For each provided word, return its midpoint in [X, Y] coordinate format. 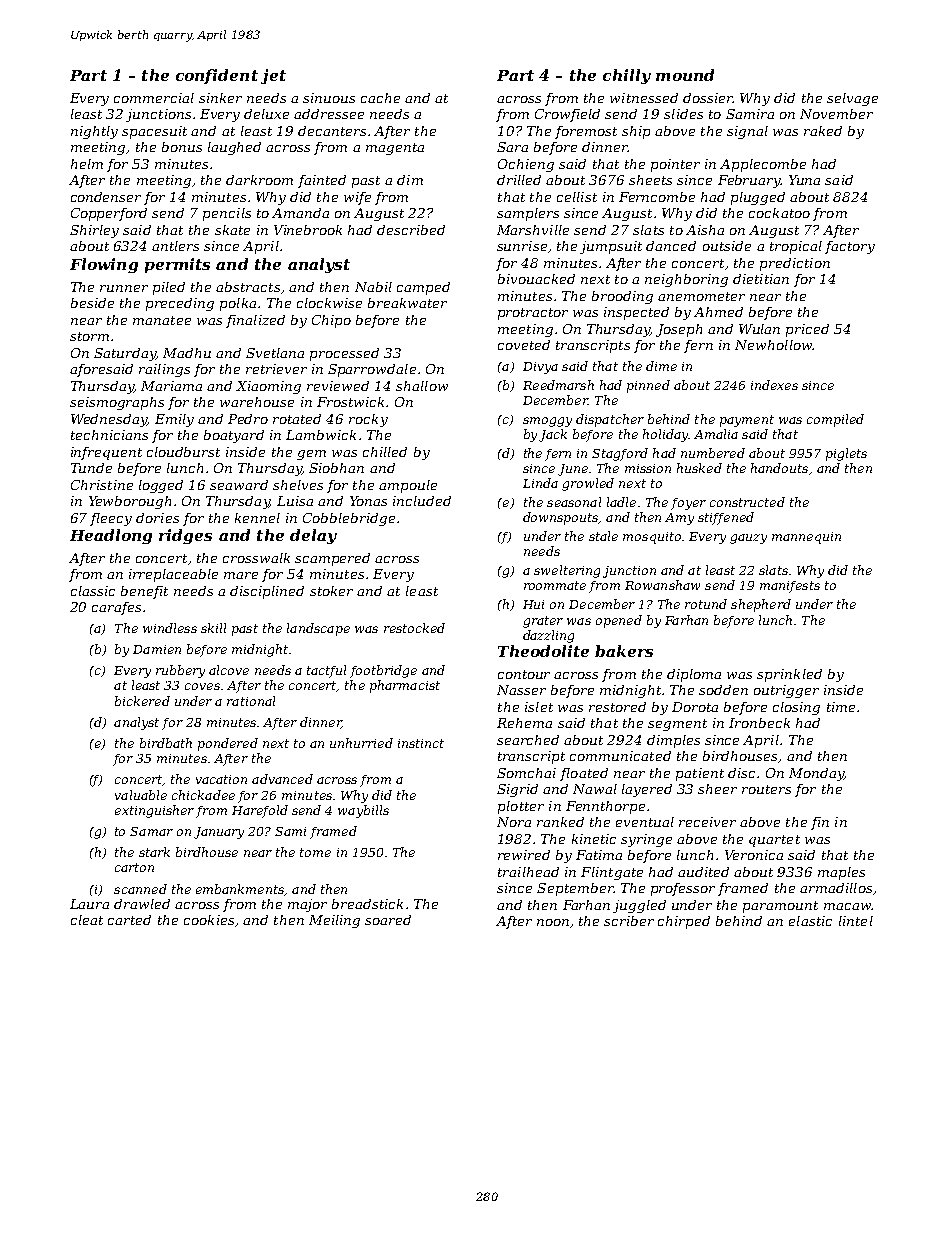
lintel [856, 921]
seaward [239, 485]
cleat [87, 920]
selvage [852, 99]
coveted [524, 345]
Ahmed [718, 312]
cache [380, 98]
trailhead [528, 872]
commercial [154, 98]
